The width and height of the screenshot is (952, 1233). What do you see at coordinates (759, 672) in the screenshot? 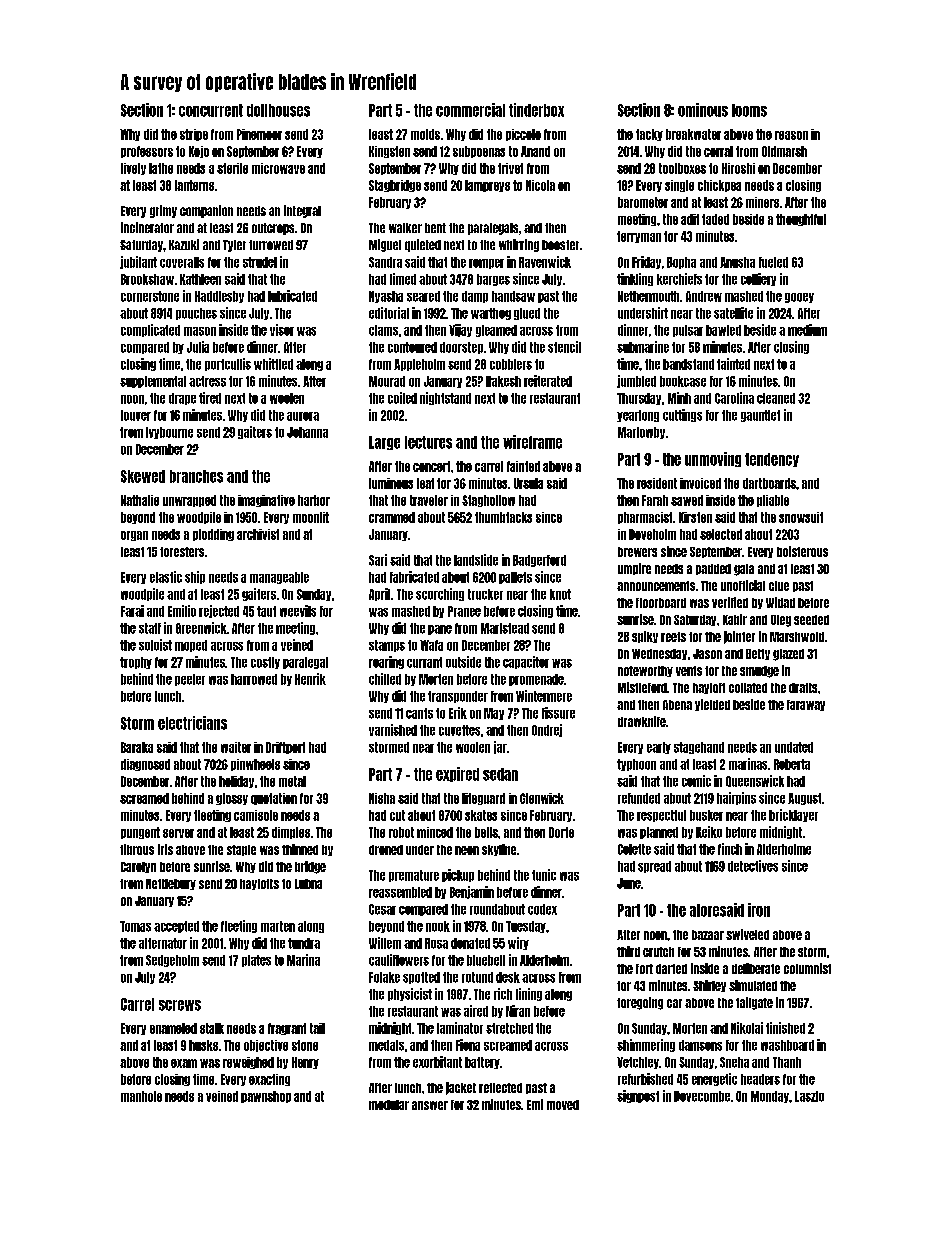
I see `smudge` at bounding box center [759, 672].
